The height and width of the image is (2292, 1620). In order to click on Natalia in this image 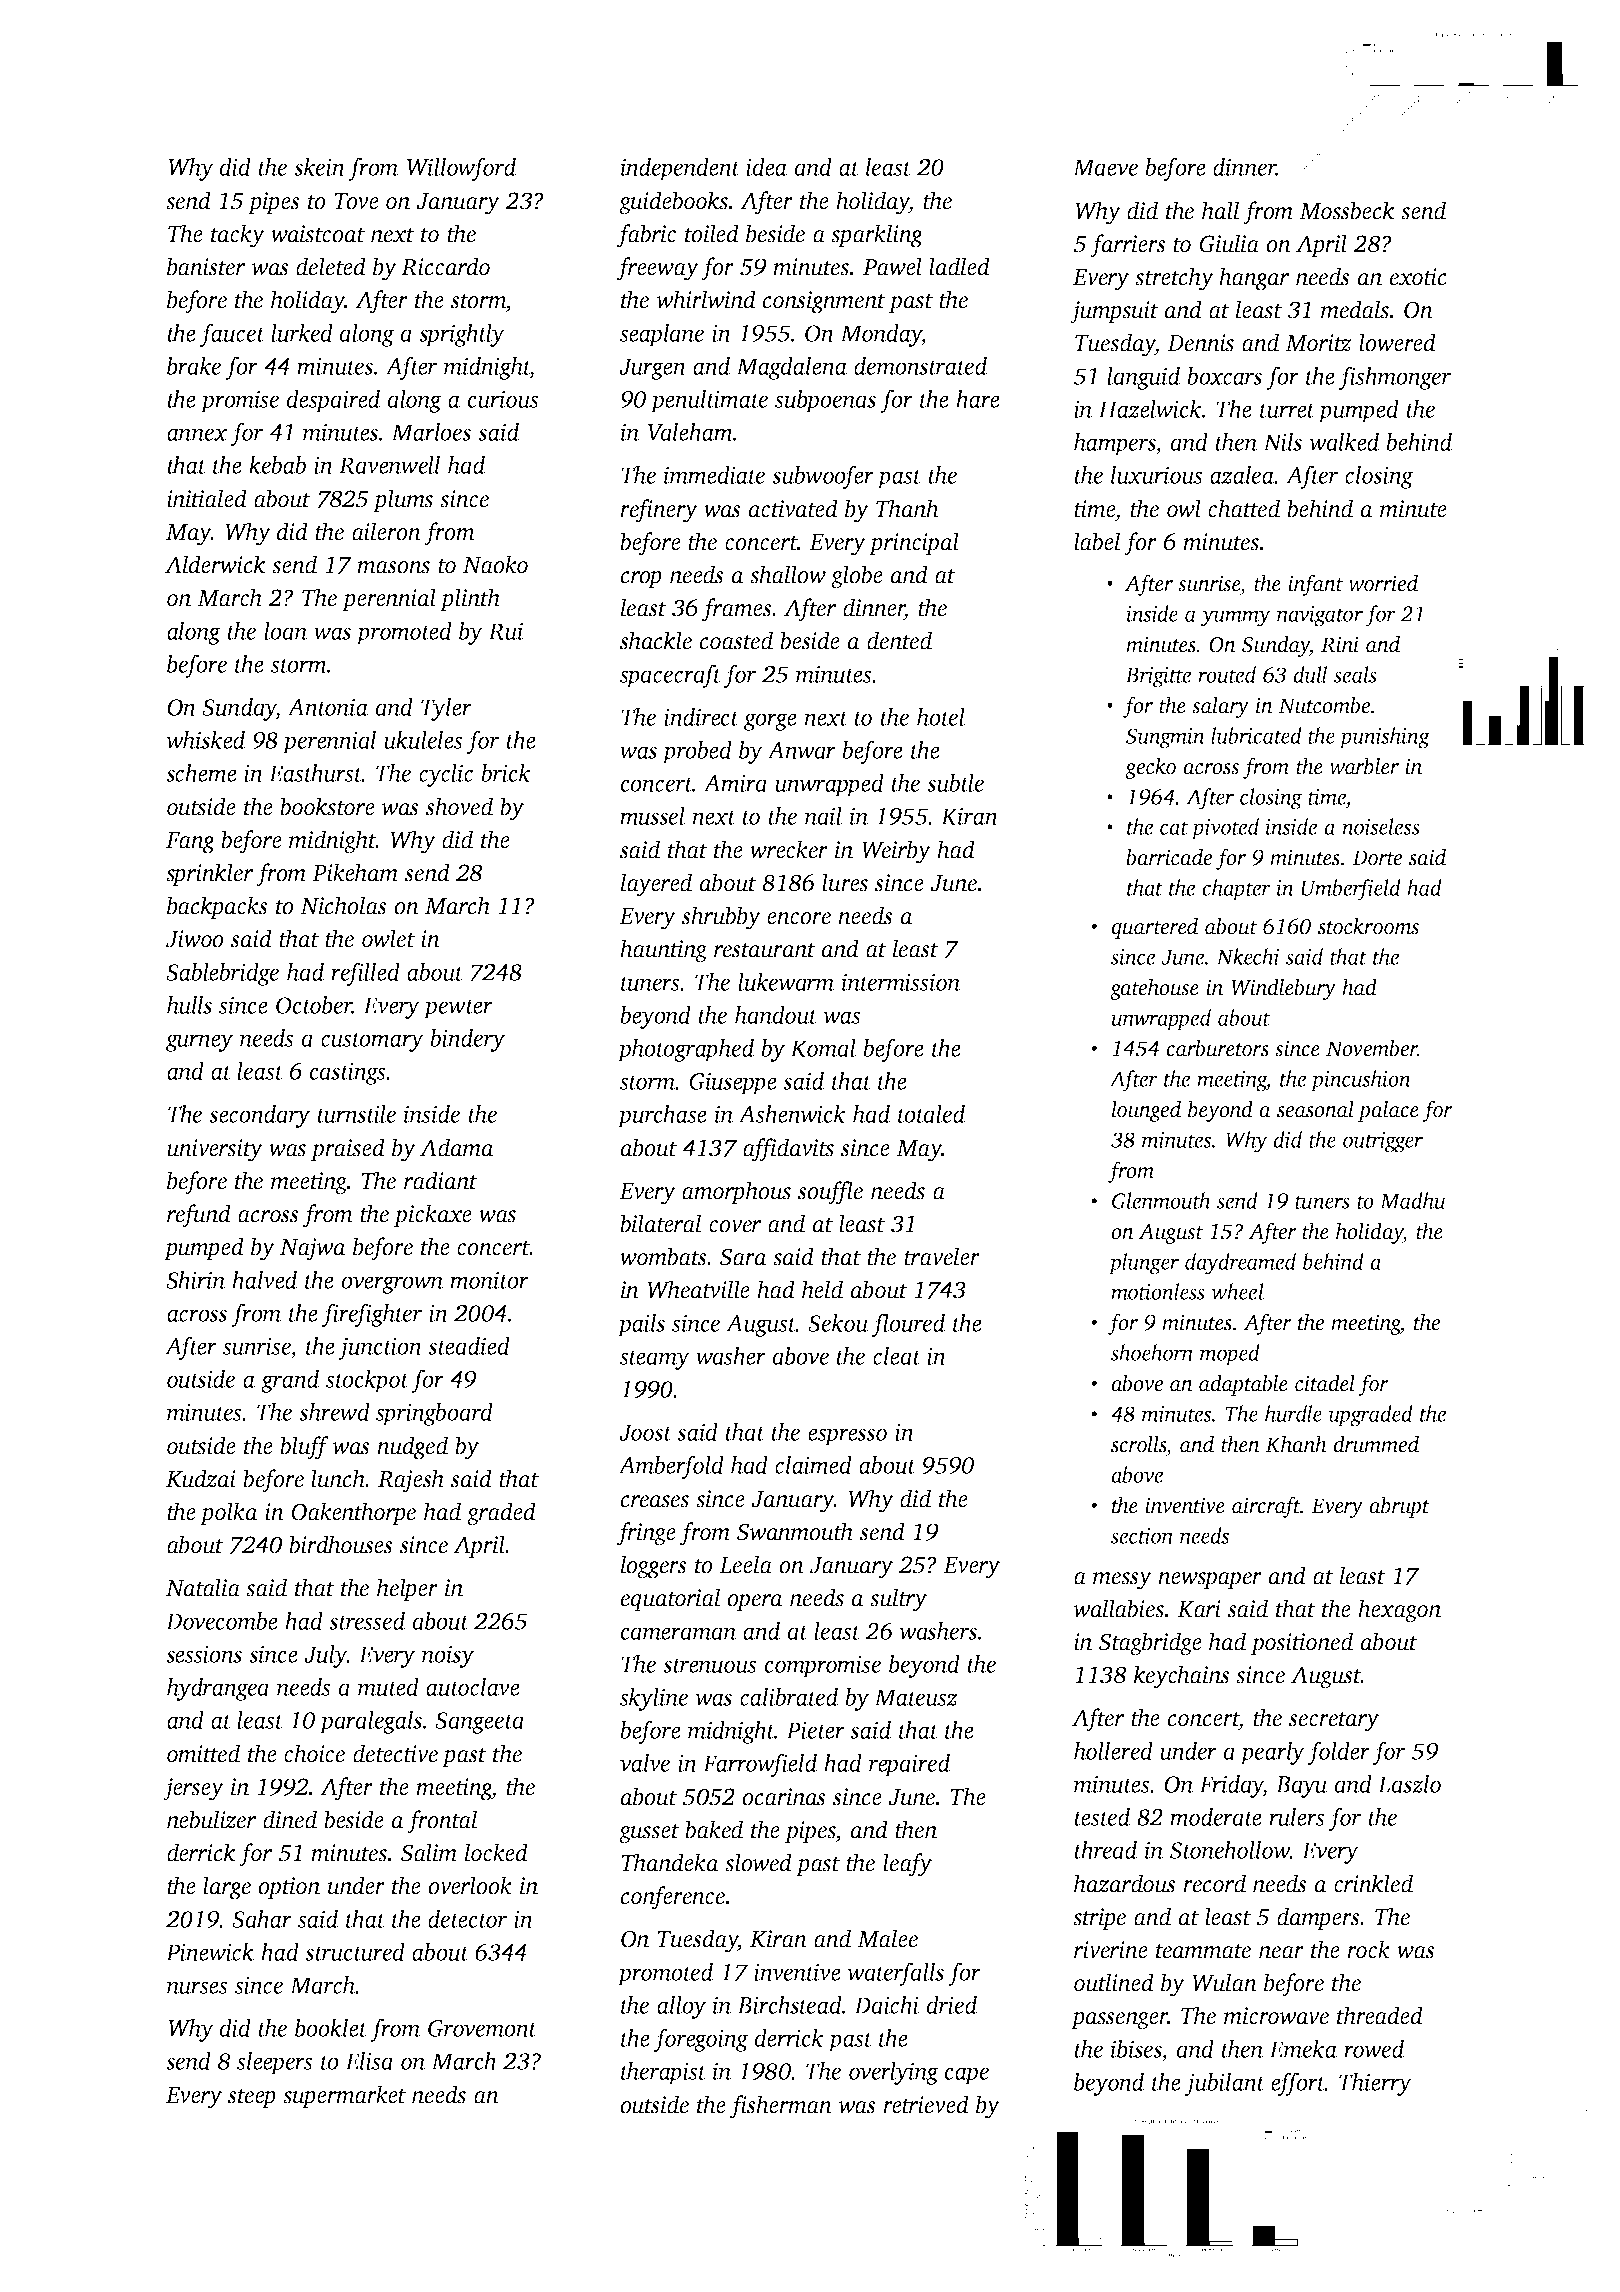, I will do `click(203, 1587)`.
